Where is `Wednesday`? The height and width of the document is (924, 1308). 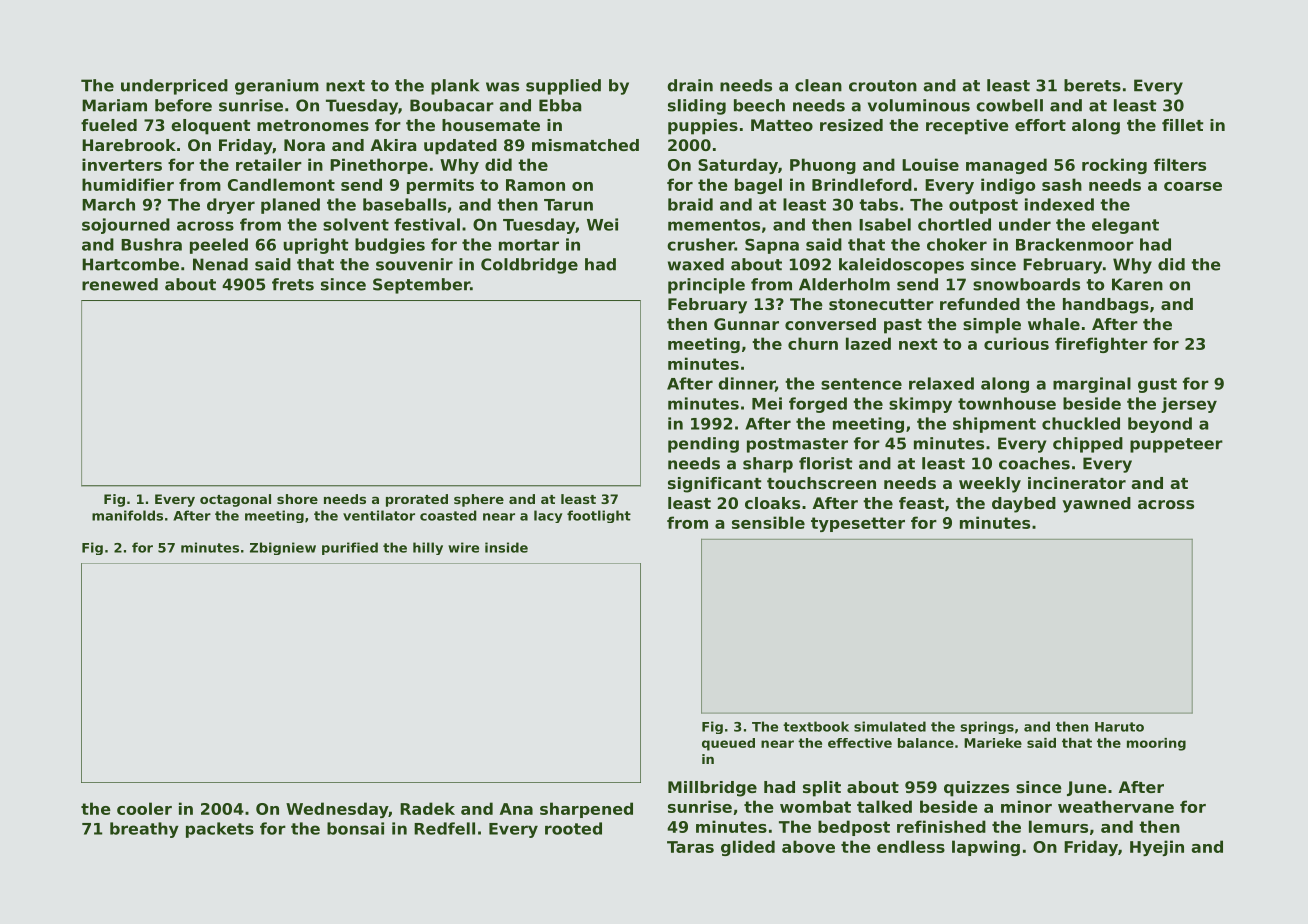
Wednesday is located at coordinates (337, 810).
